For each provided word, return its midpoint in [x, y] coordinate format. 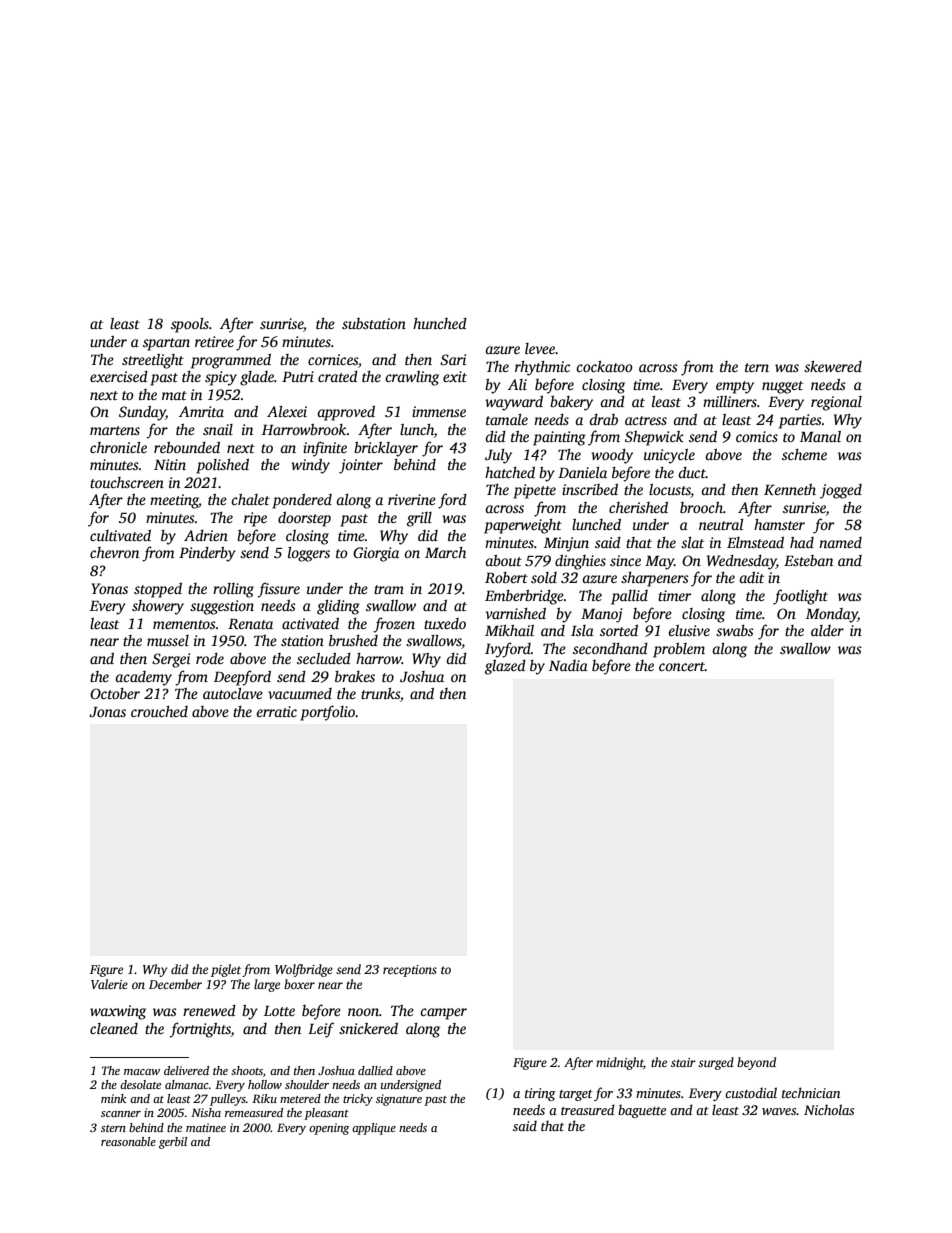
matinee [206, 1127]
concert [682, 666]
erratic [276, 711]
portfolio [327, 713]
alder [827, 630]
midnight [620, 1063]
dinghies [580, 562]
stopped [158, 590]
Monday [832, 615]
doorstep [304, 519]
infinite [325, 449]
